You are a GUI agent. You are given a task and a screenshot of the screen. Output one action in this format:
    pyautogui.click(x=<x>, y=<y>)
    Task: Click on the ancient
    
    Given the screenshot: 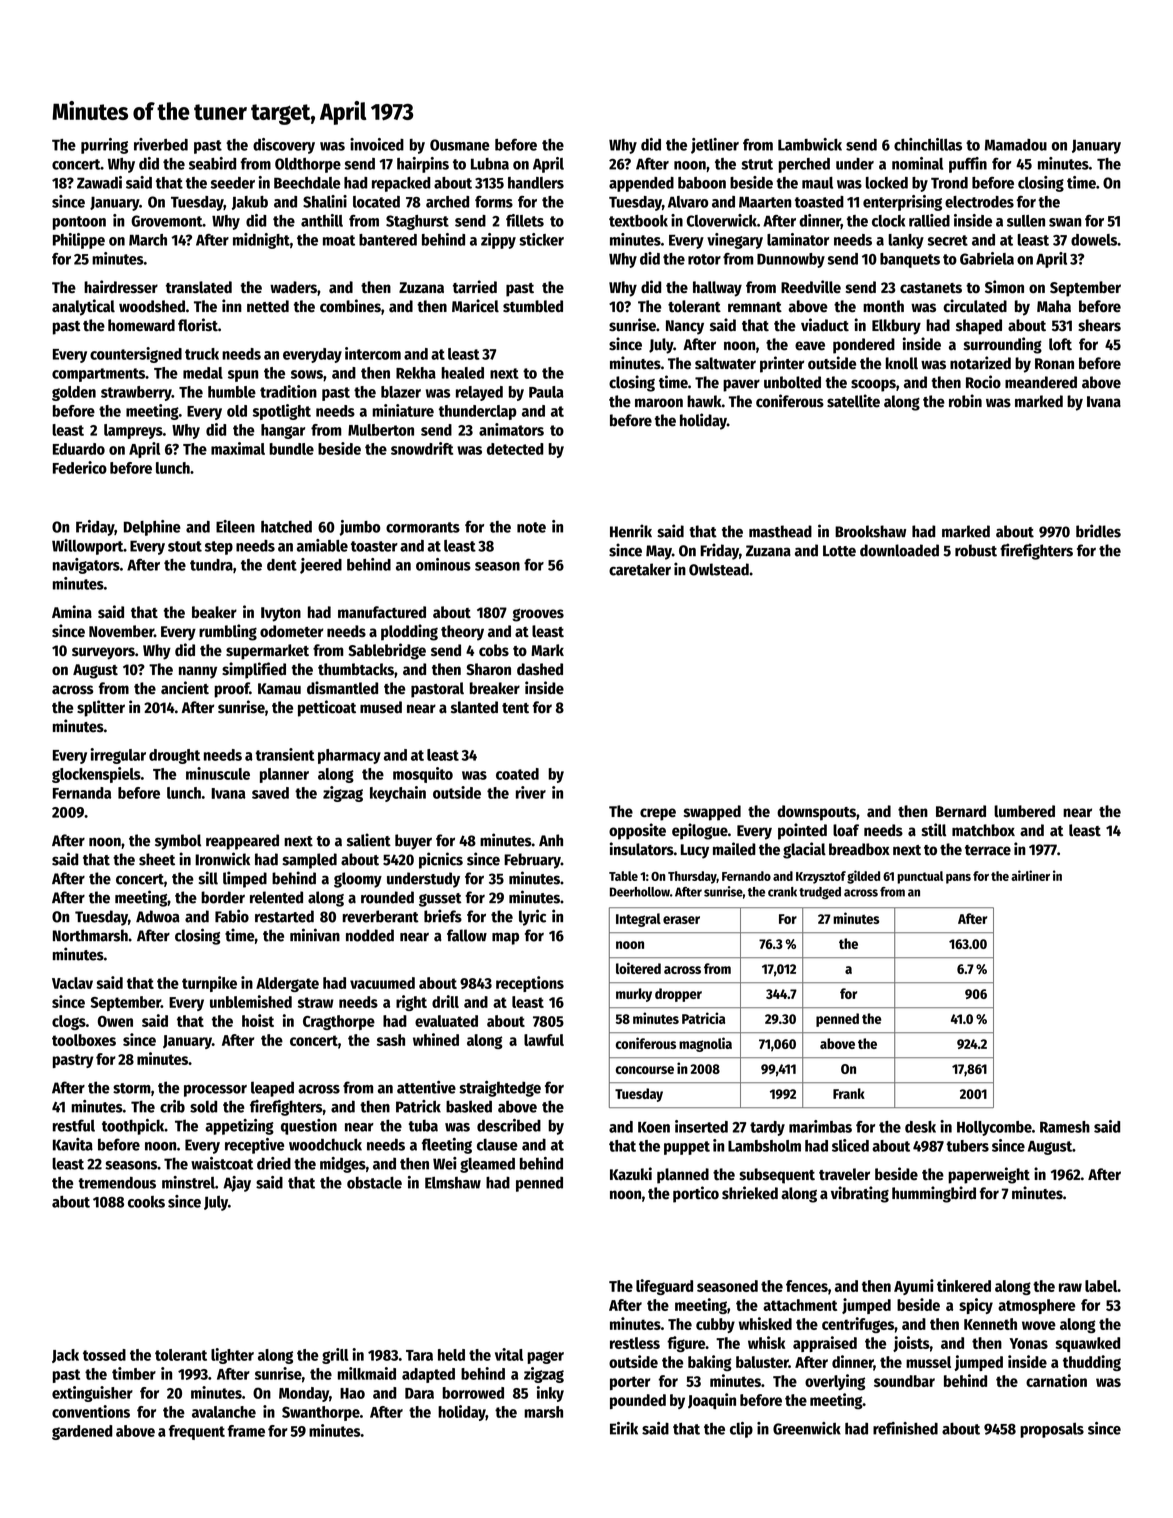 What is the action you would take?
    pyautogui.click(x=185, y=688)
